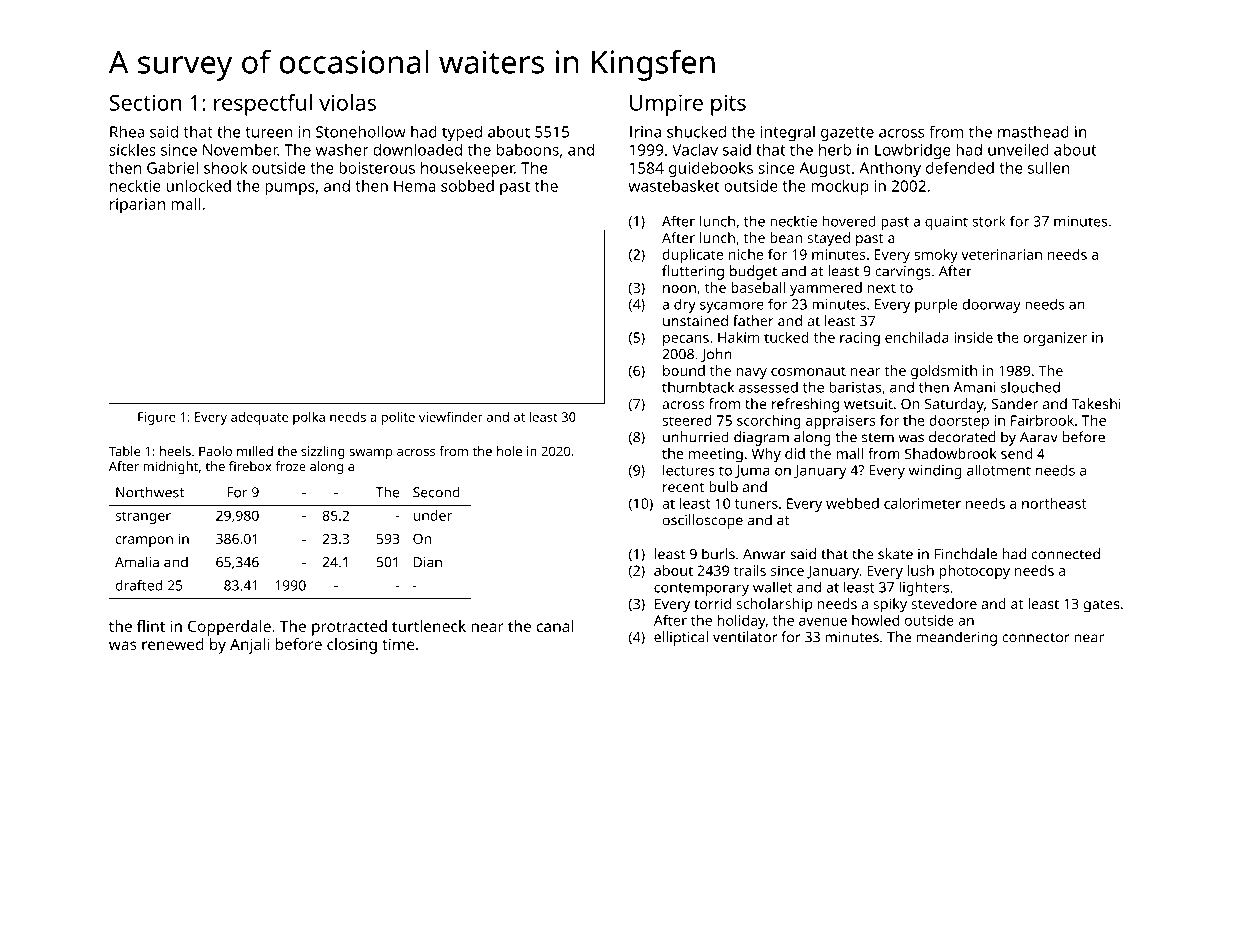 Image resolution: width=1233 pixels, height=952 pixels. What do you see at coordinates (432, 515) in the page?
I see `under` at bounding box center [432, 515].
